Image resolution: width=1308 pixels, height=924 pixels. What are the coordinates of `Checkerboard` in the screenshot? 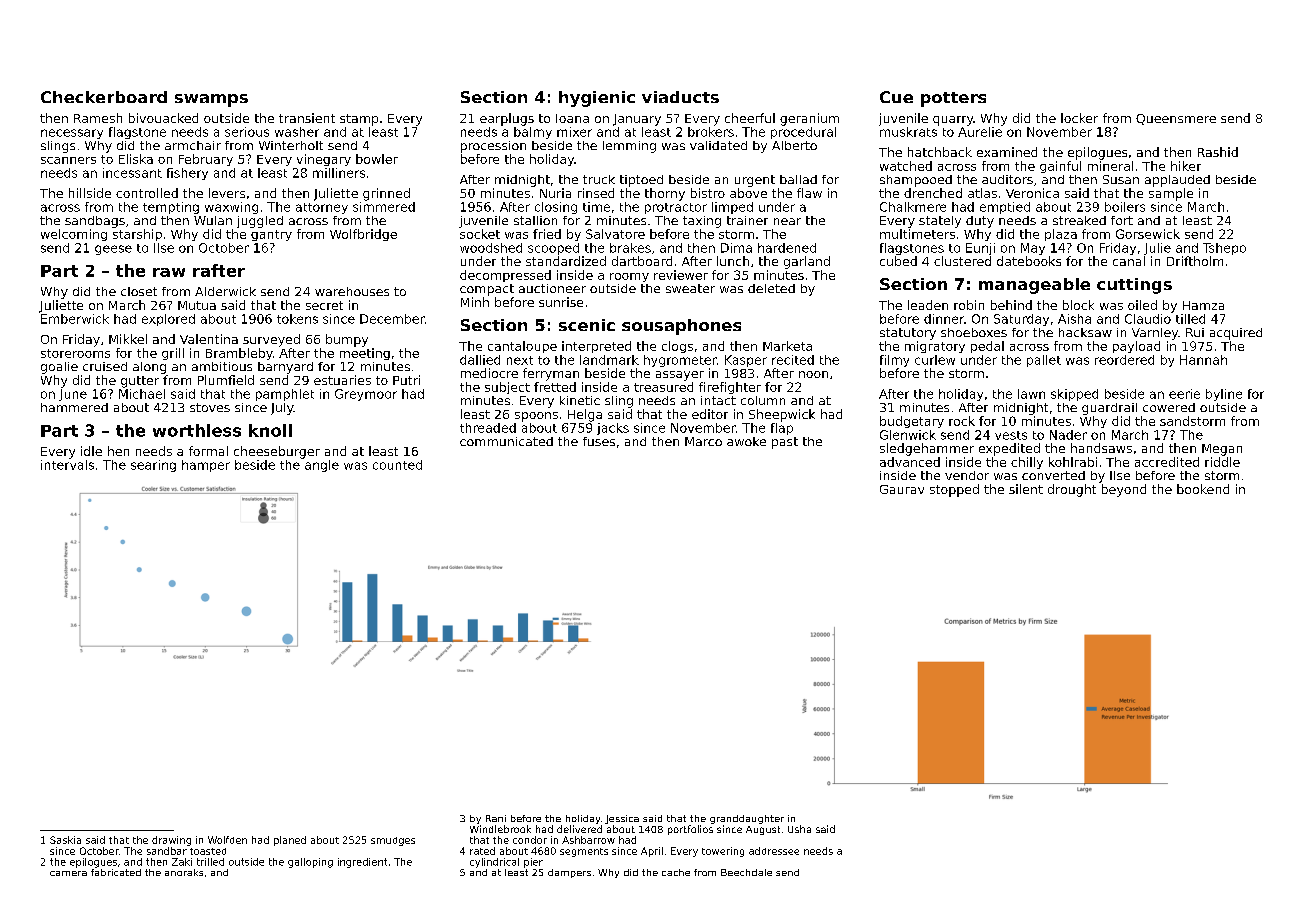 It's located at (104, 97).
